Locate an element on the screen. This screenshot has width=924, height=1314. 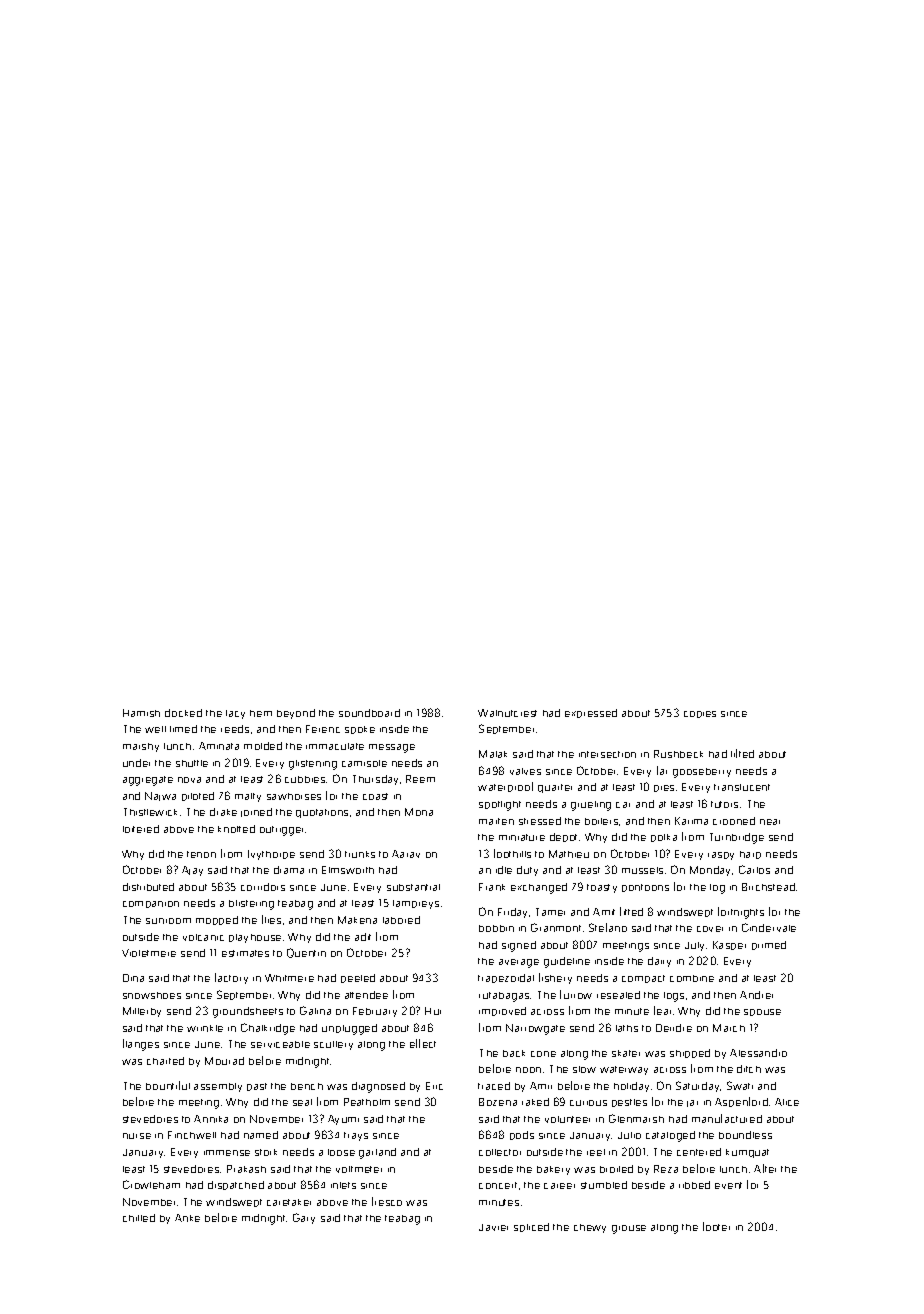
July is located at coordinates (694, 946).
